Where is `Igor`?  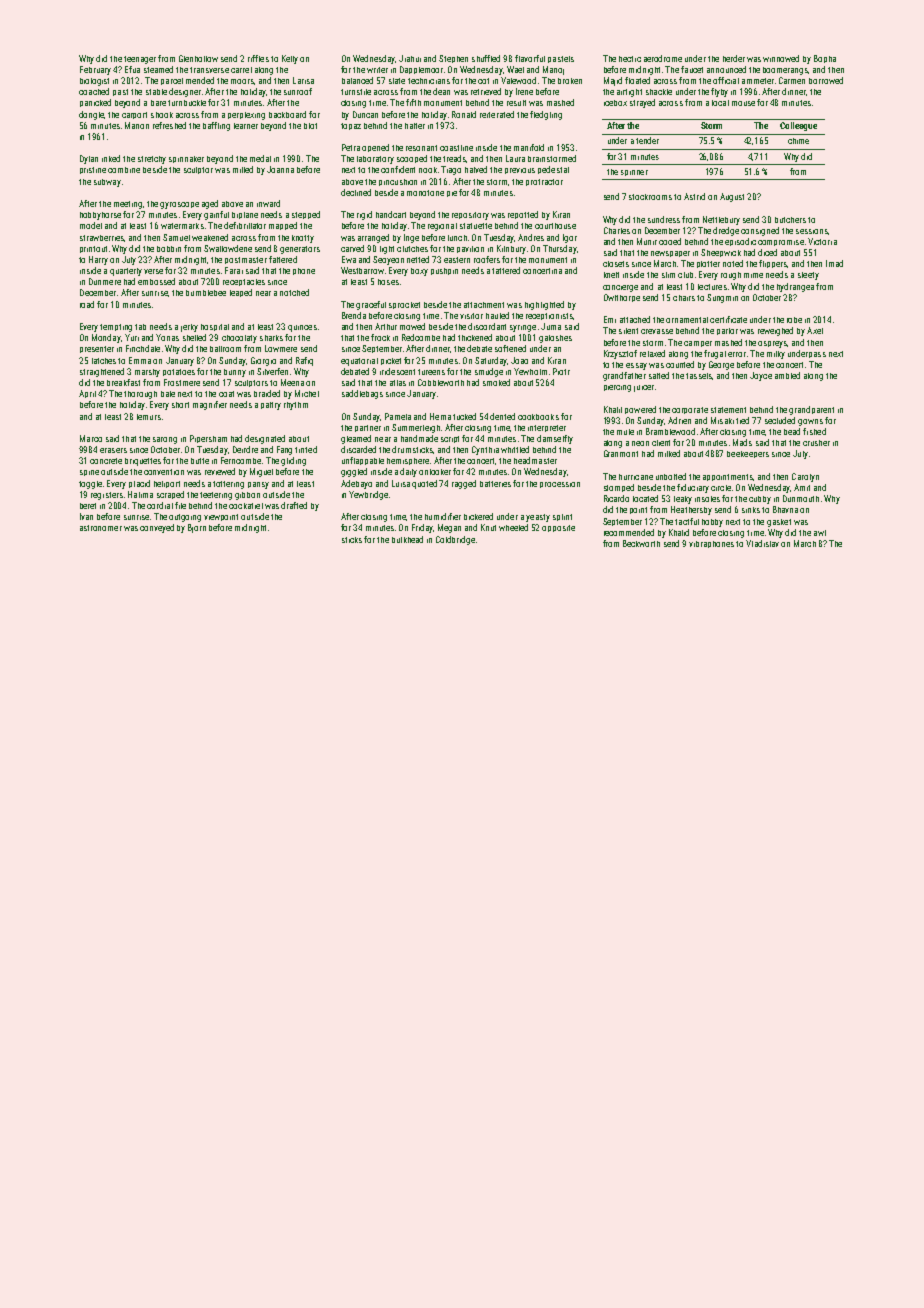
Igor is located at coordinates (570, 238).
